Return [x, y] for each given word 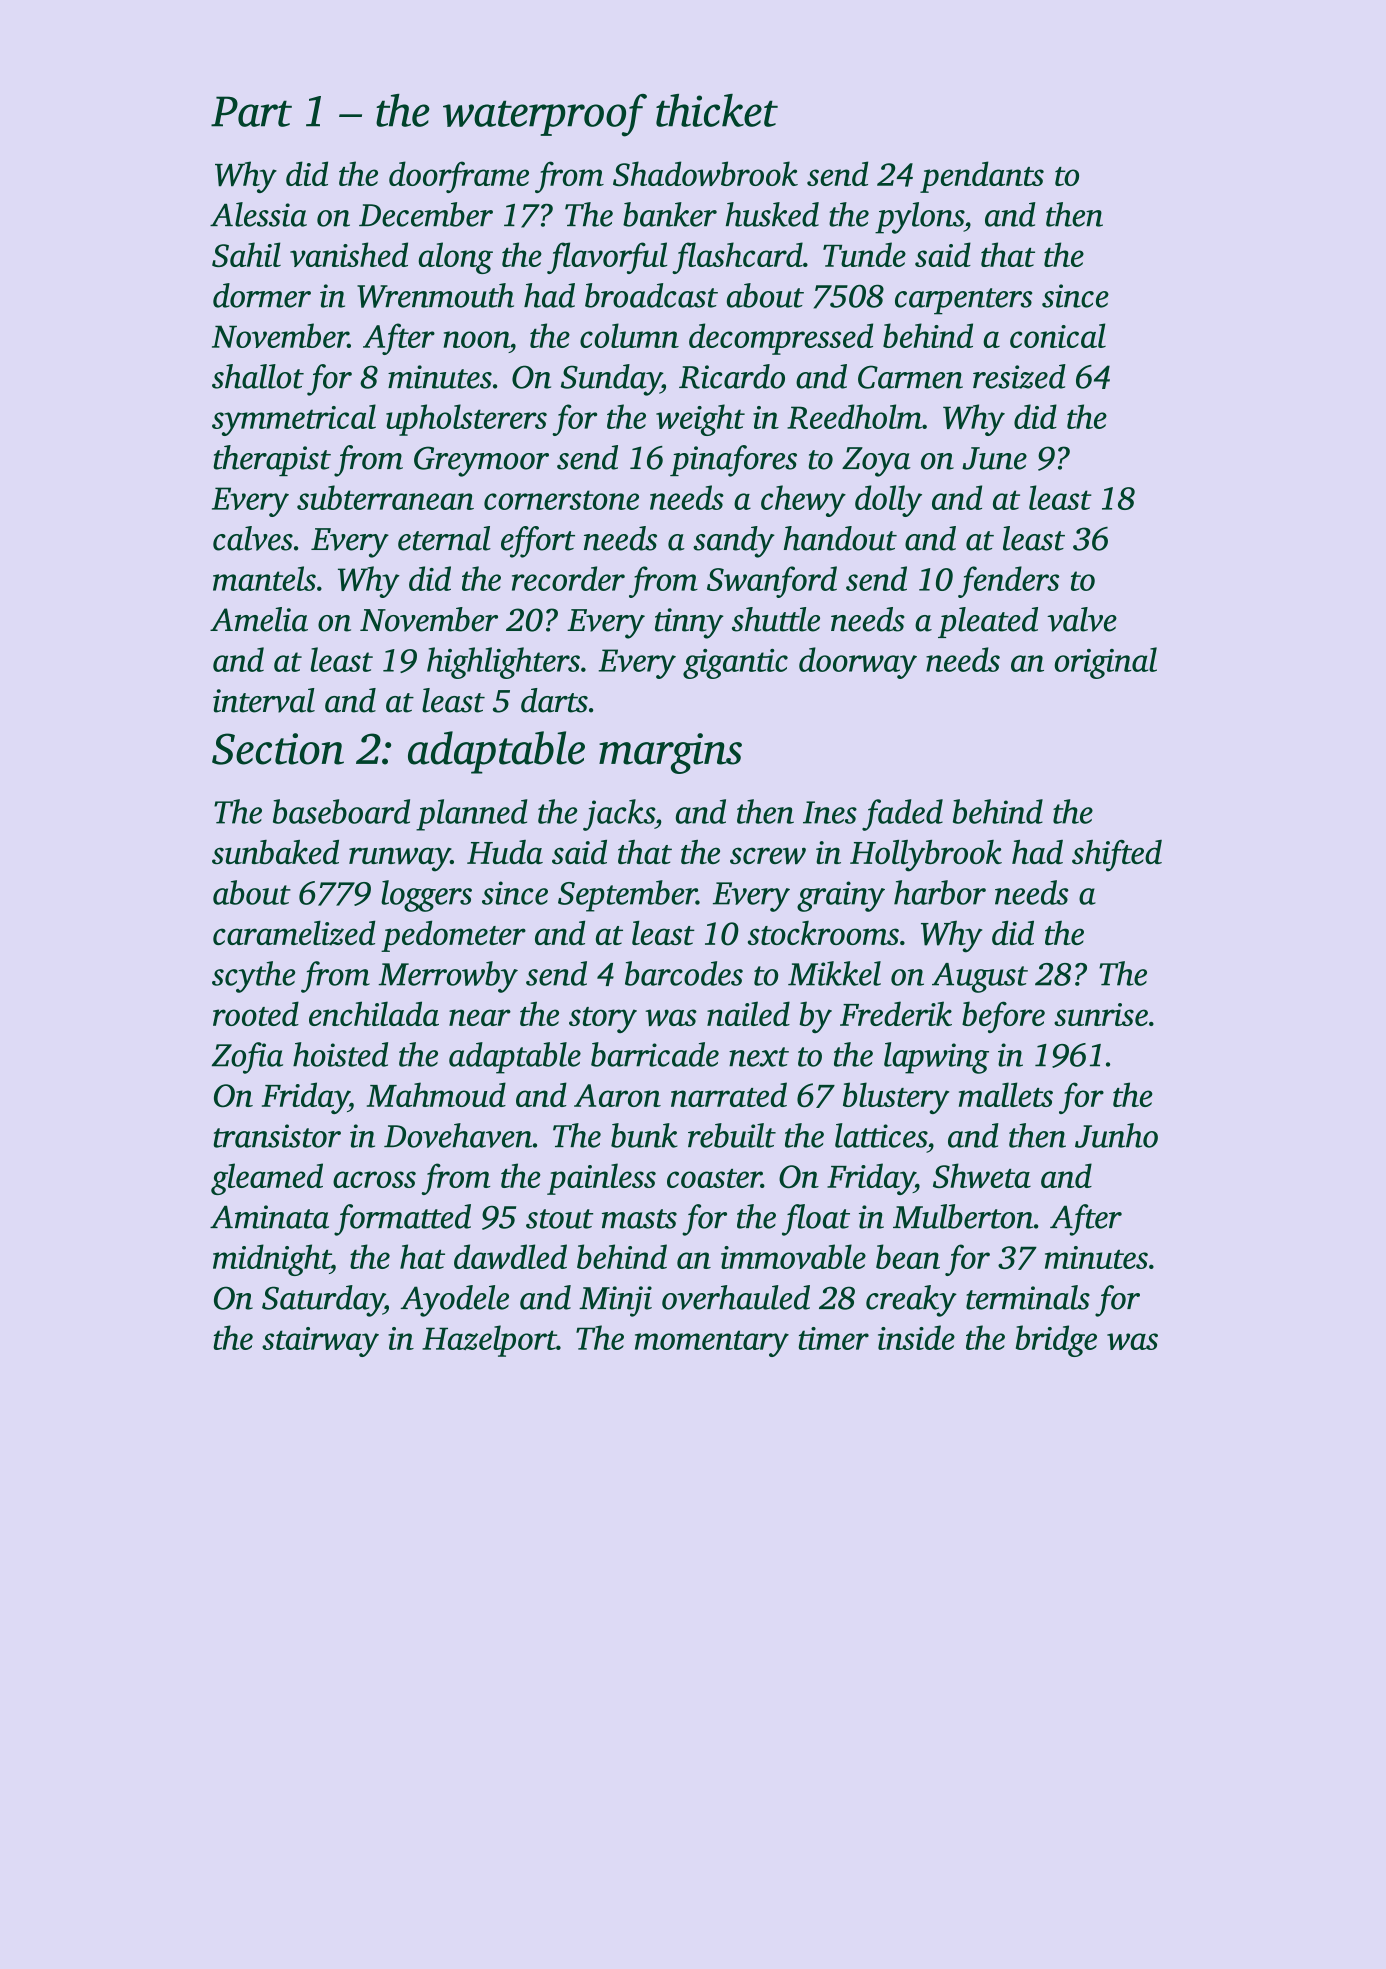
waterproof [545, 115]
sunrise [1101, 1014]
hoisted [340, 1054]
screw [768, 855]
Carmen [910, 377]
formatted [402, 1220]
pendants [982, 177]
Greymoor [481, 461]
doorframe [459, 177]
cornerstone [561, 500]
